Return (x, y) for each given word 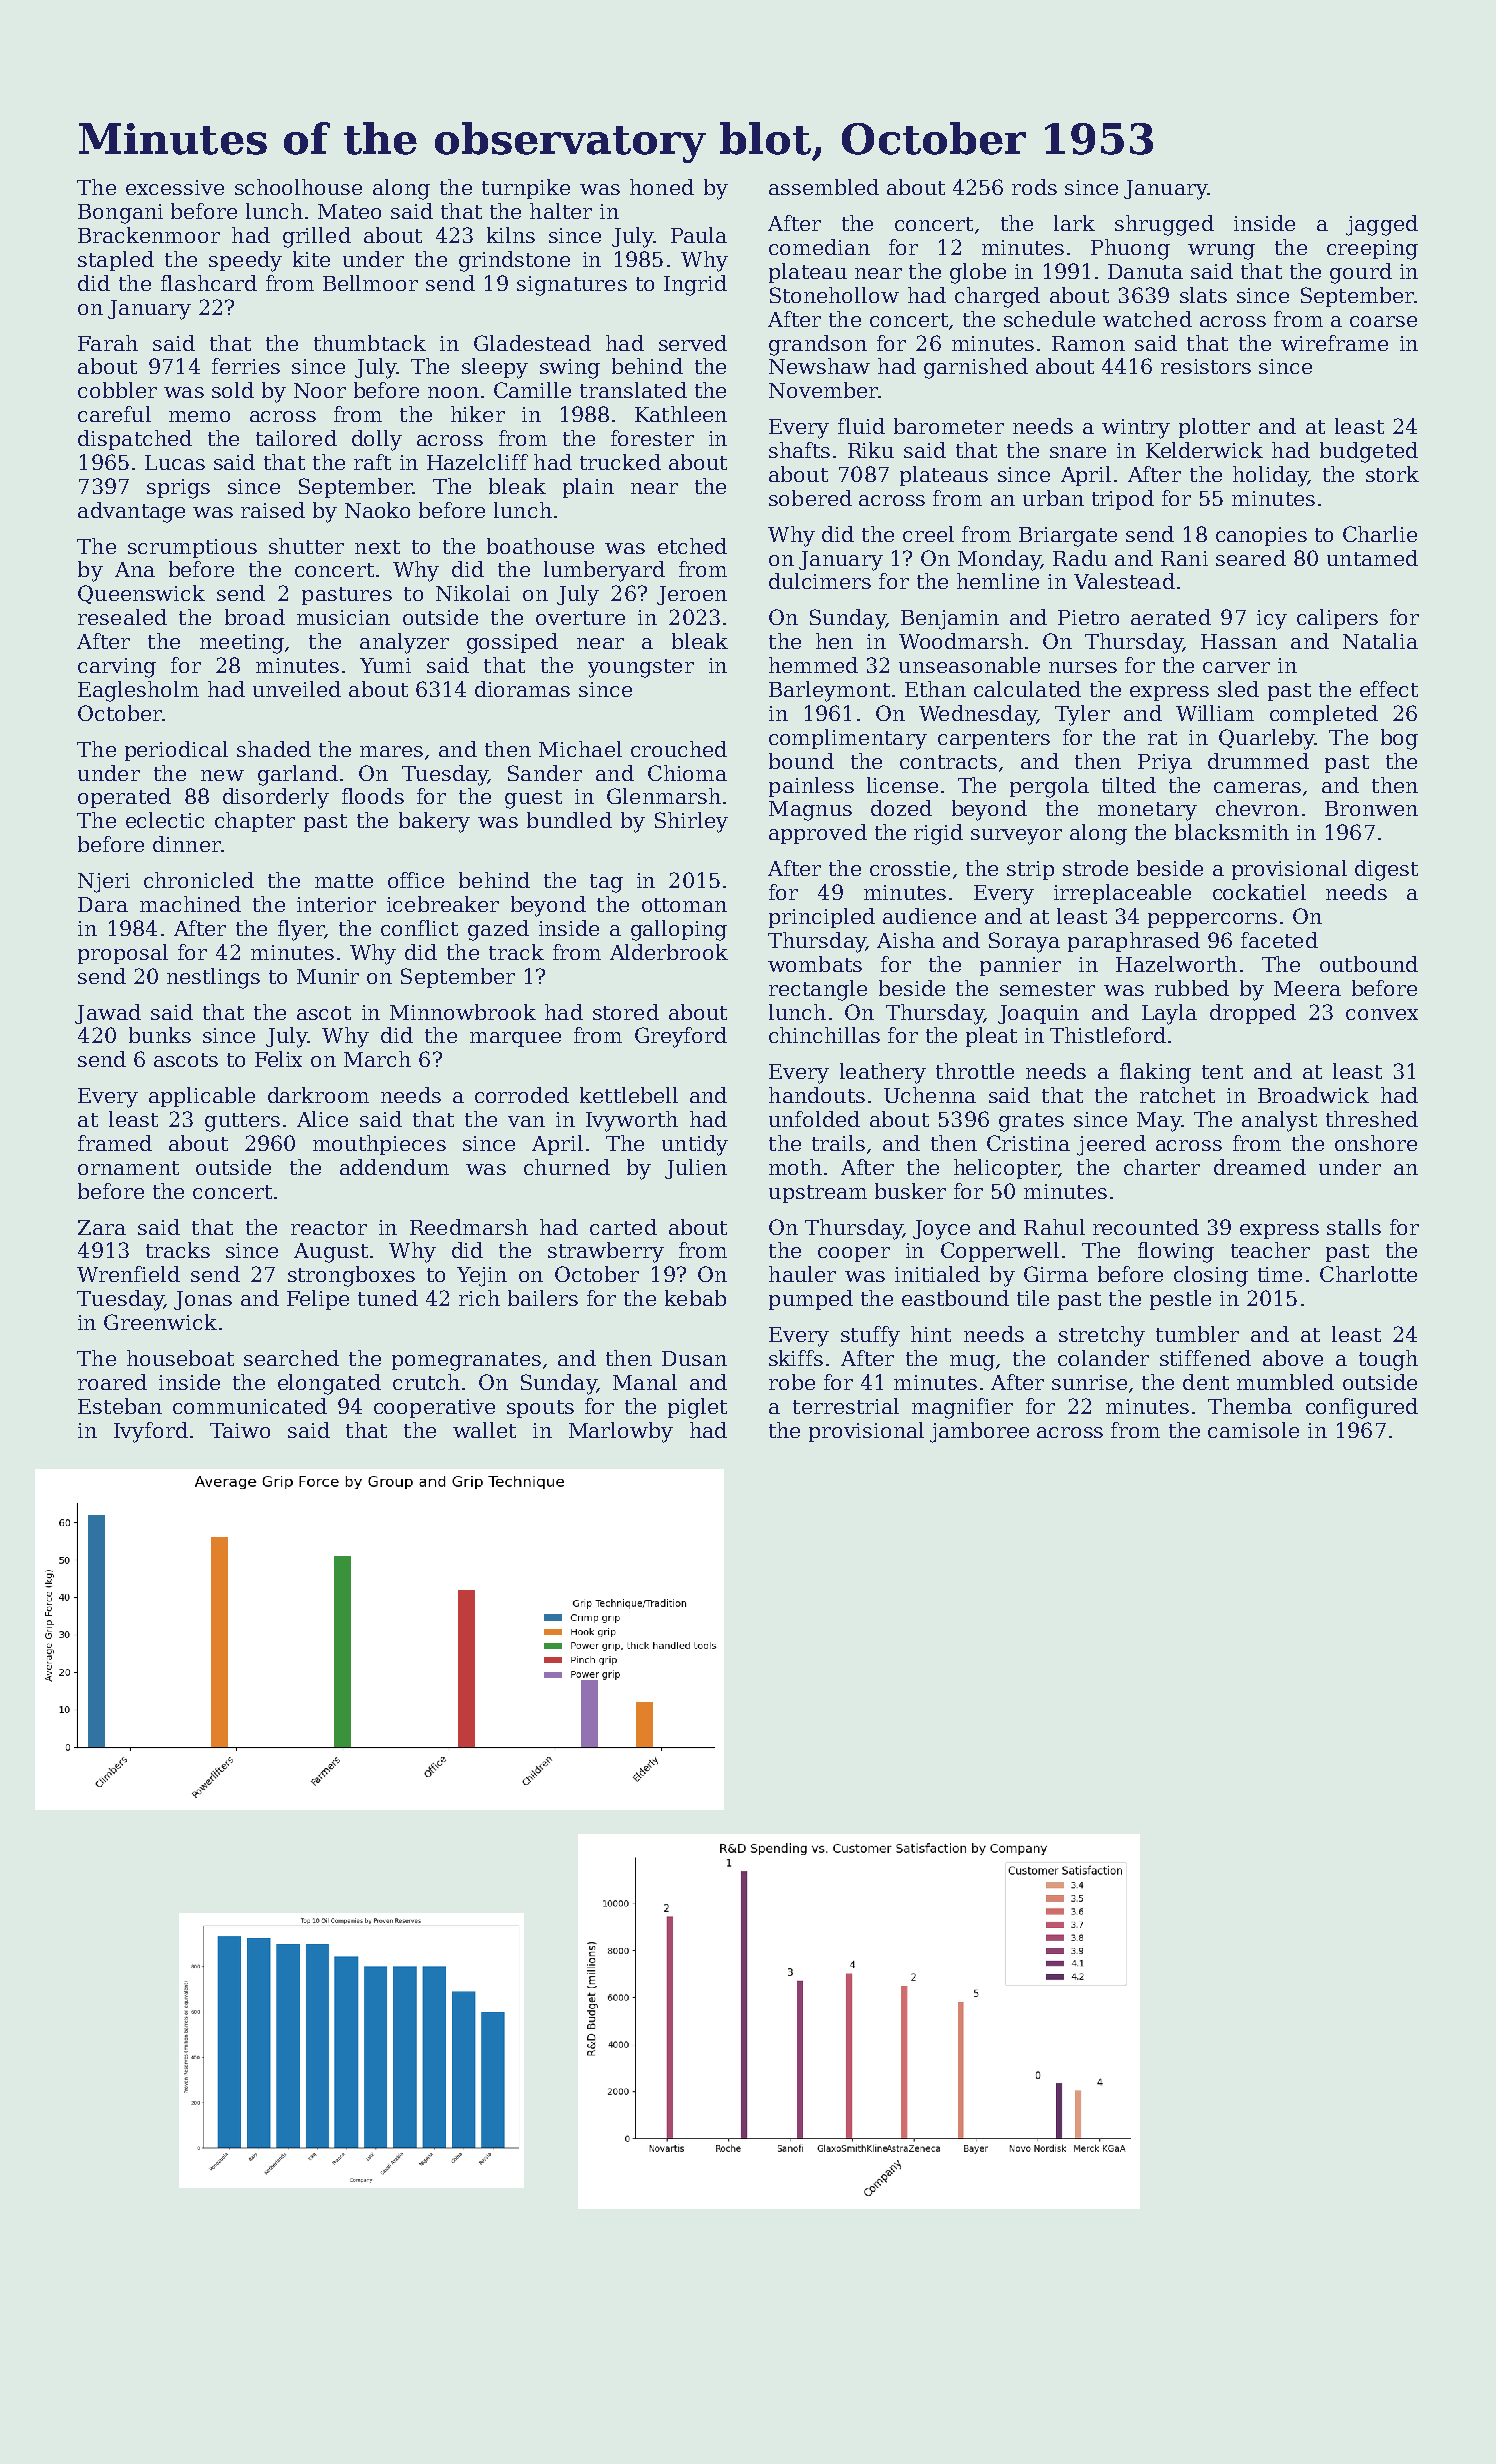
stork (1392, 474)
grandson (818, 345)
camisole (1253, 1430)
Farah (108, 343)
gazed (498, 930)
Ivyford (151, 1432)
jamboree (979, 1432)
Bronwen (1371, 808)
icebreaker (443, 904)
